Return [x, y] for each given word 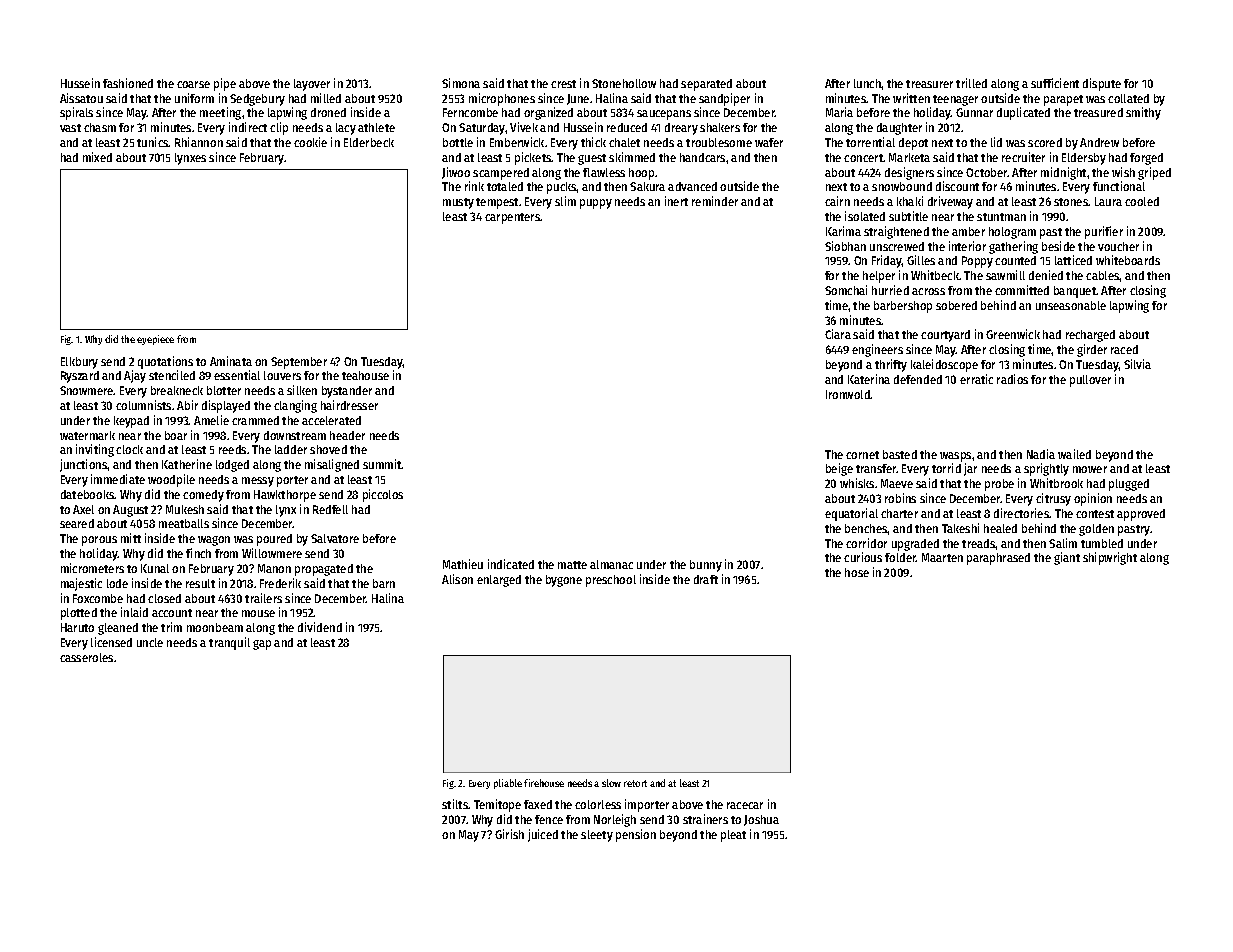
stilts [455, 804]
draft [706, 579]
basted [900, 454]
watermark [87, 435]
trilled [971, 83]
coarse [193, 84]
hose [857, 572]
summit [382, 464]
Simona [461, 83]
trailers [263, 598]
